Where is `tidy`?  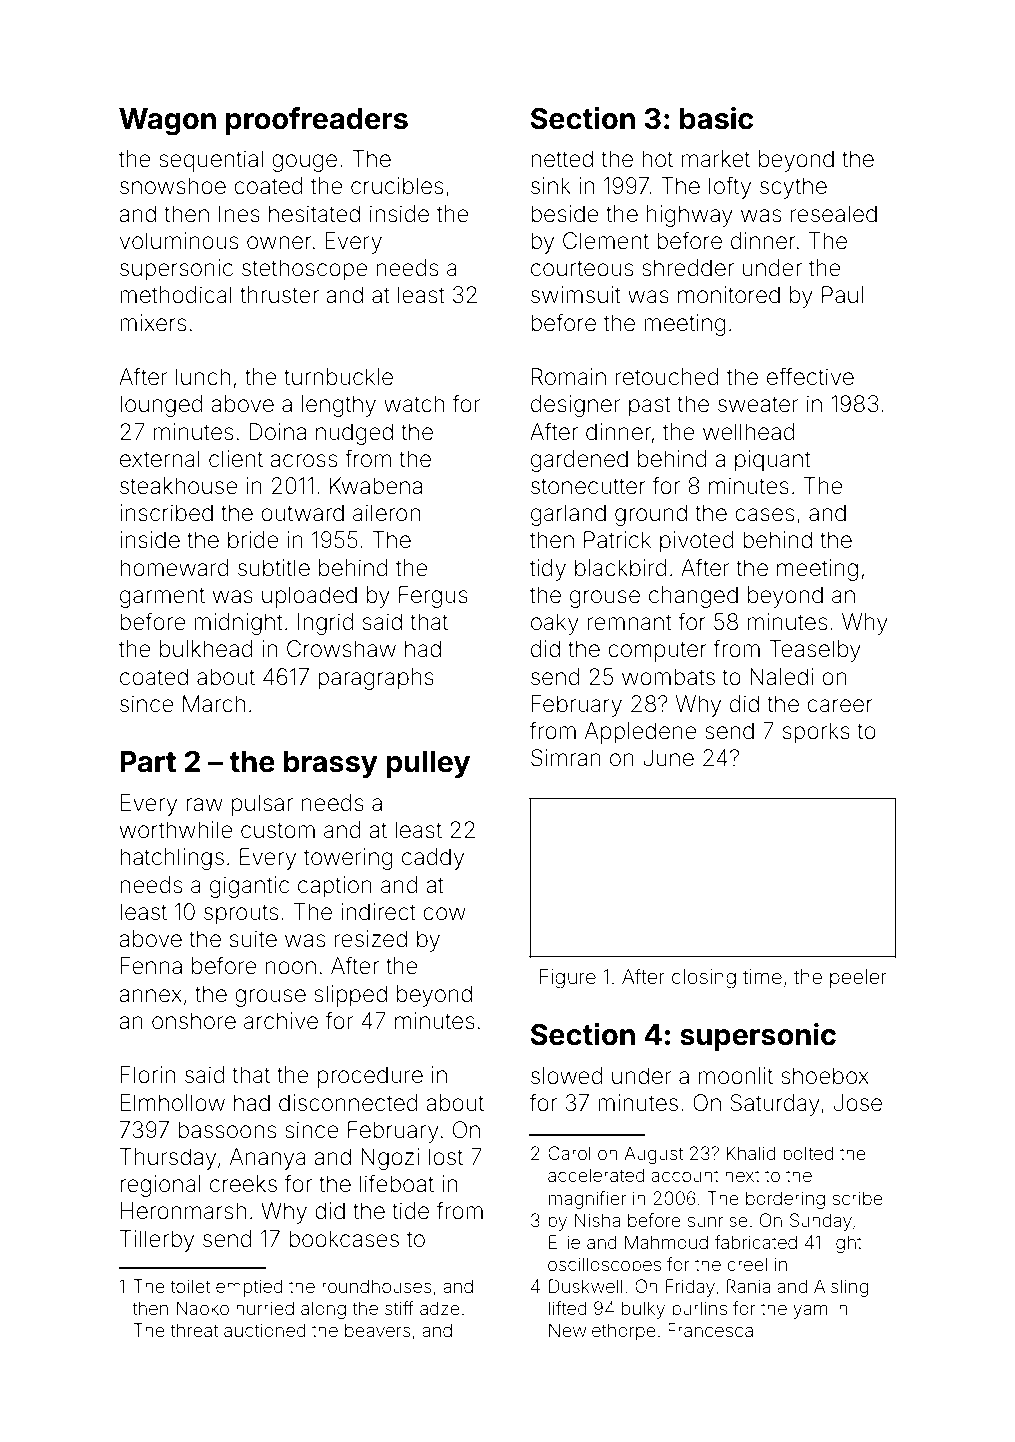
tidy is located at coordinates (548, 570).
